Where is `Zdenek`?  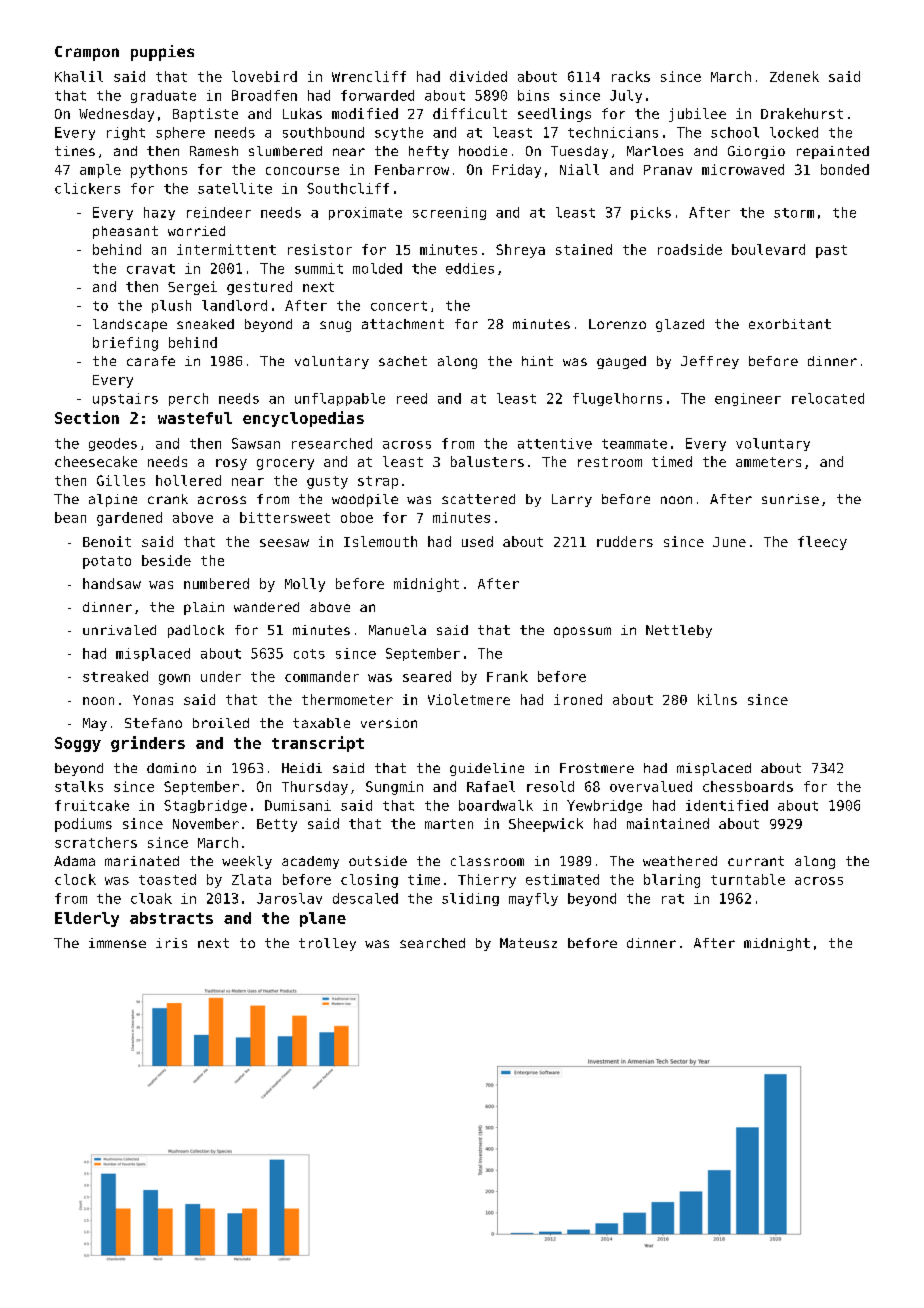
Zdenek is located at coordinates (794, 76).
